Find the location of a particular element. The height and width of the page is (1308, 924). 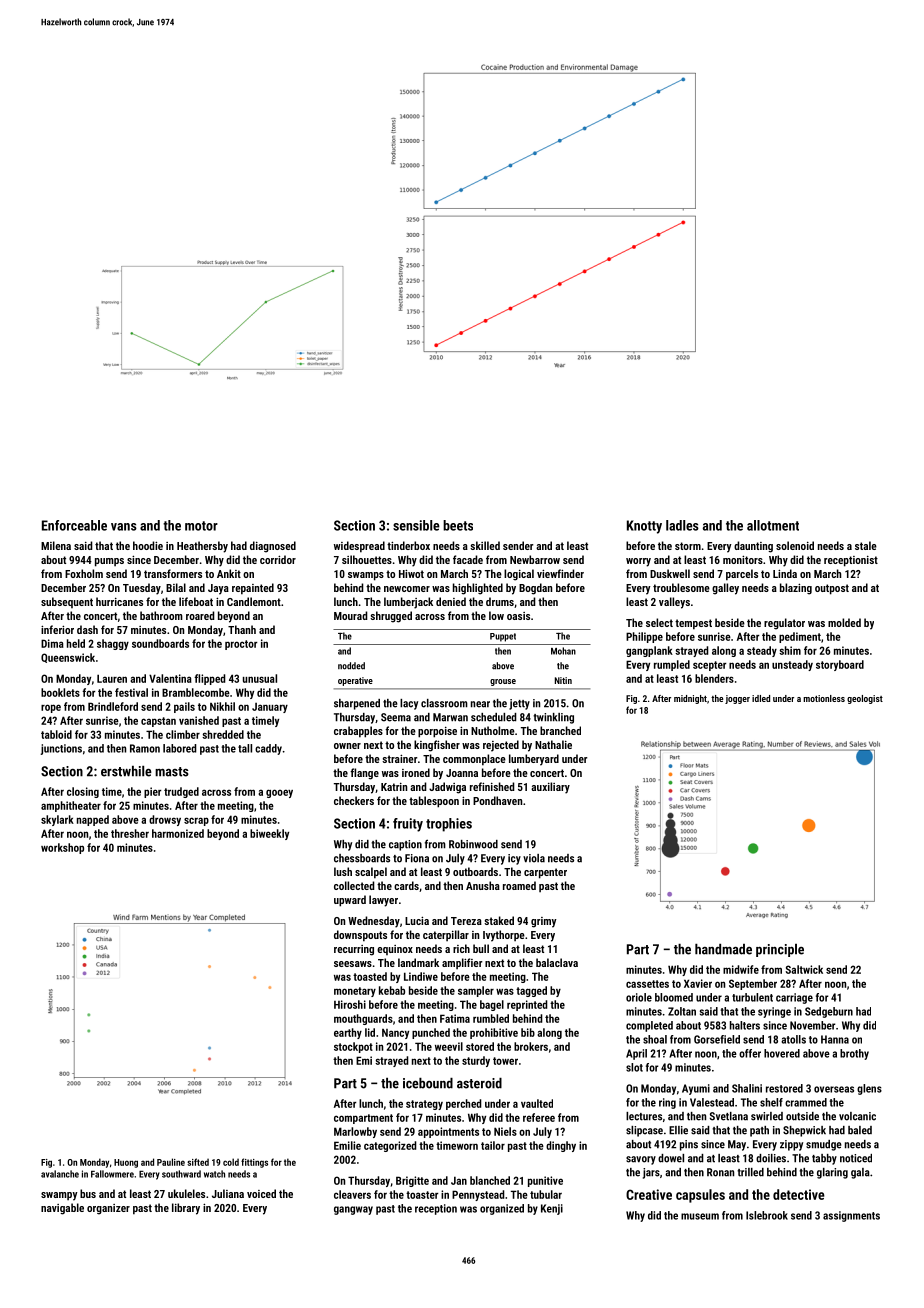

storyboard is located at coordinates (840, 665).
